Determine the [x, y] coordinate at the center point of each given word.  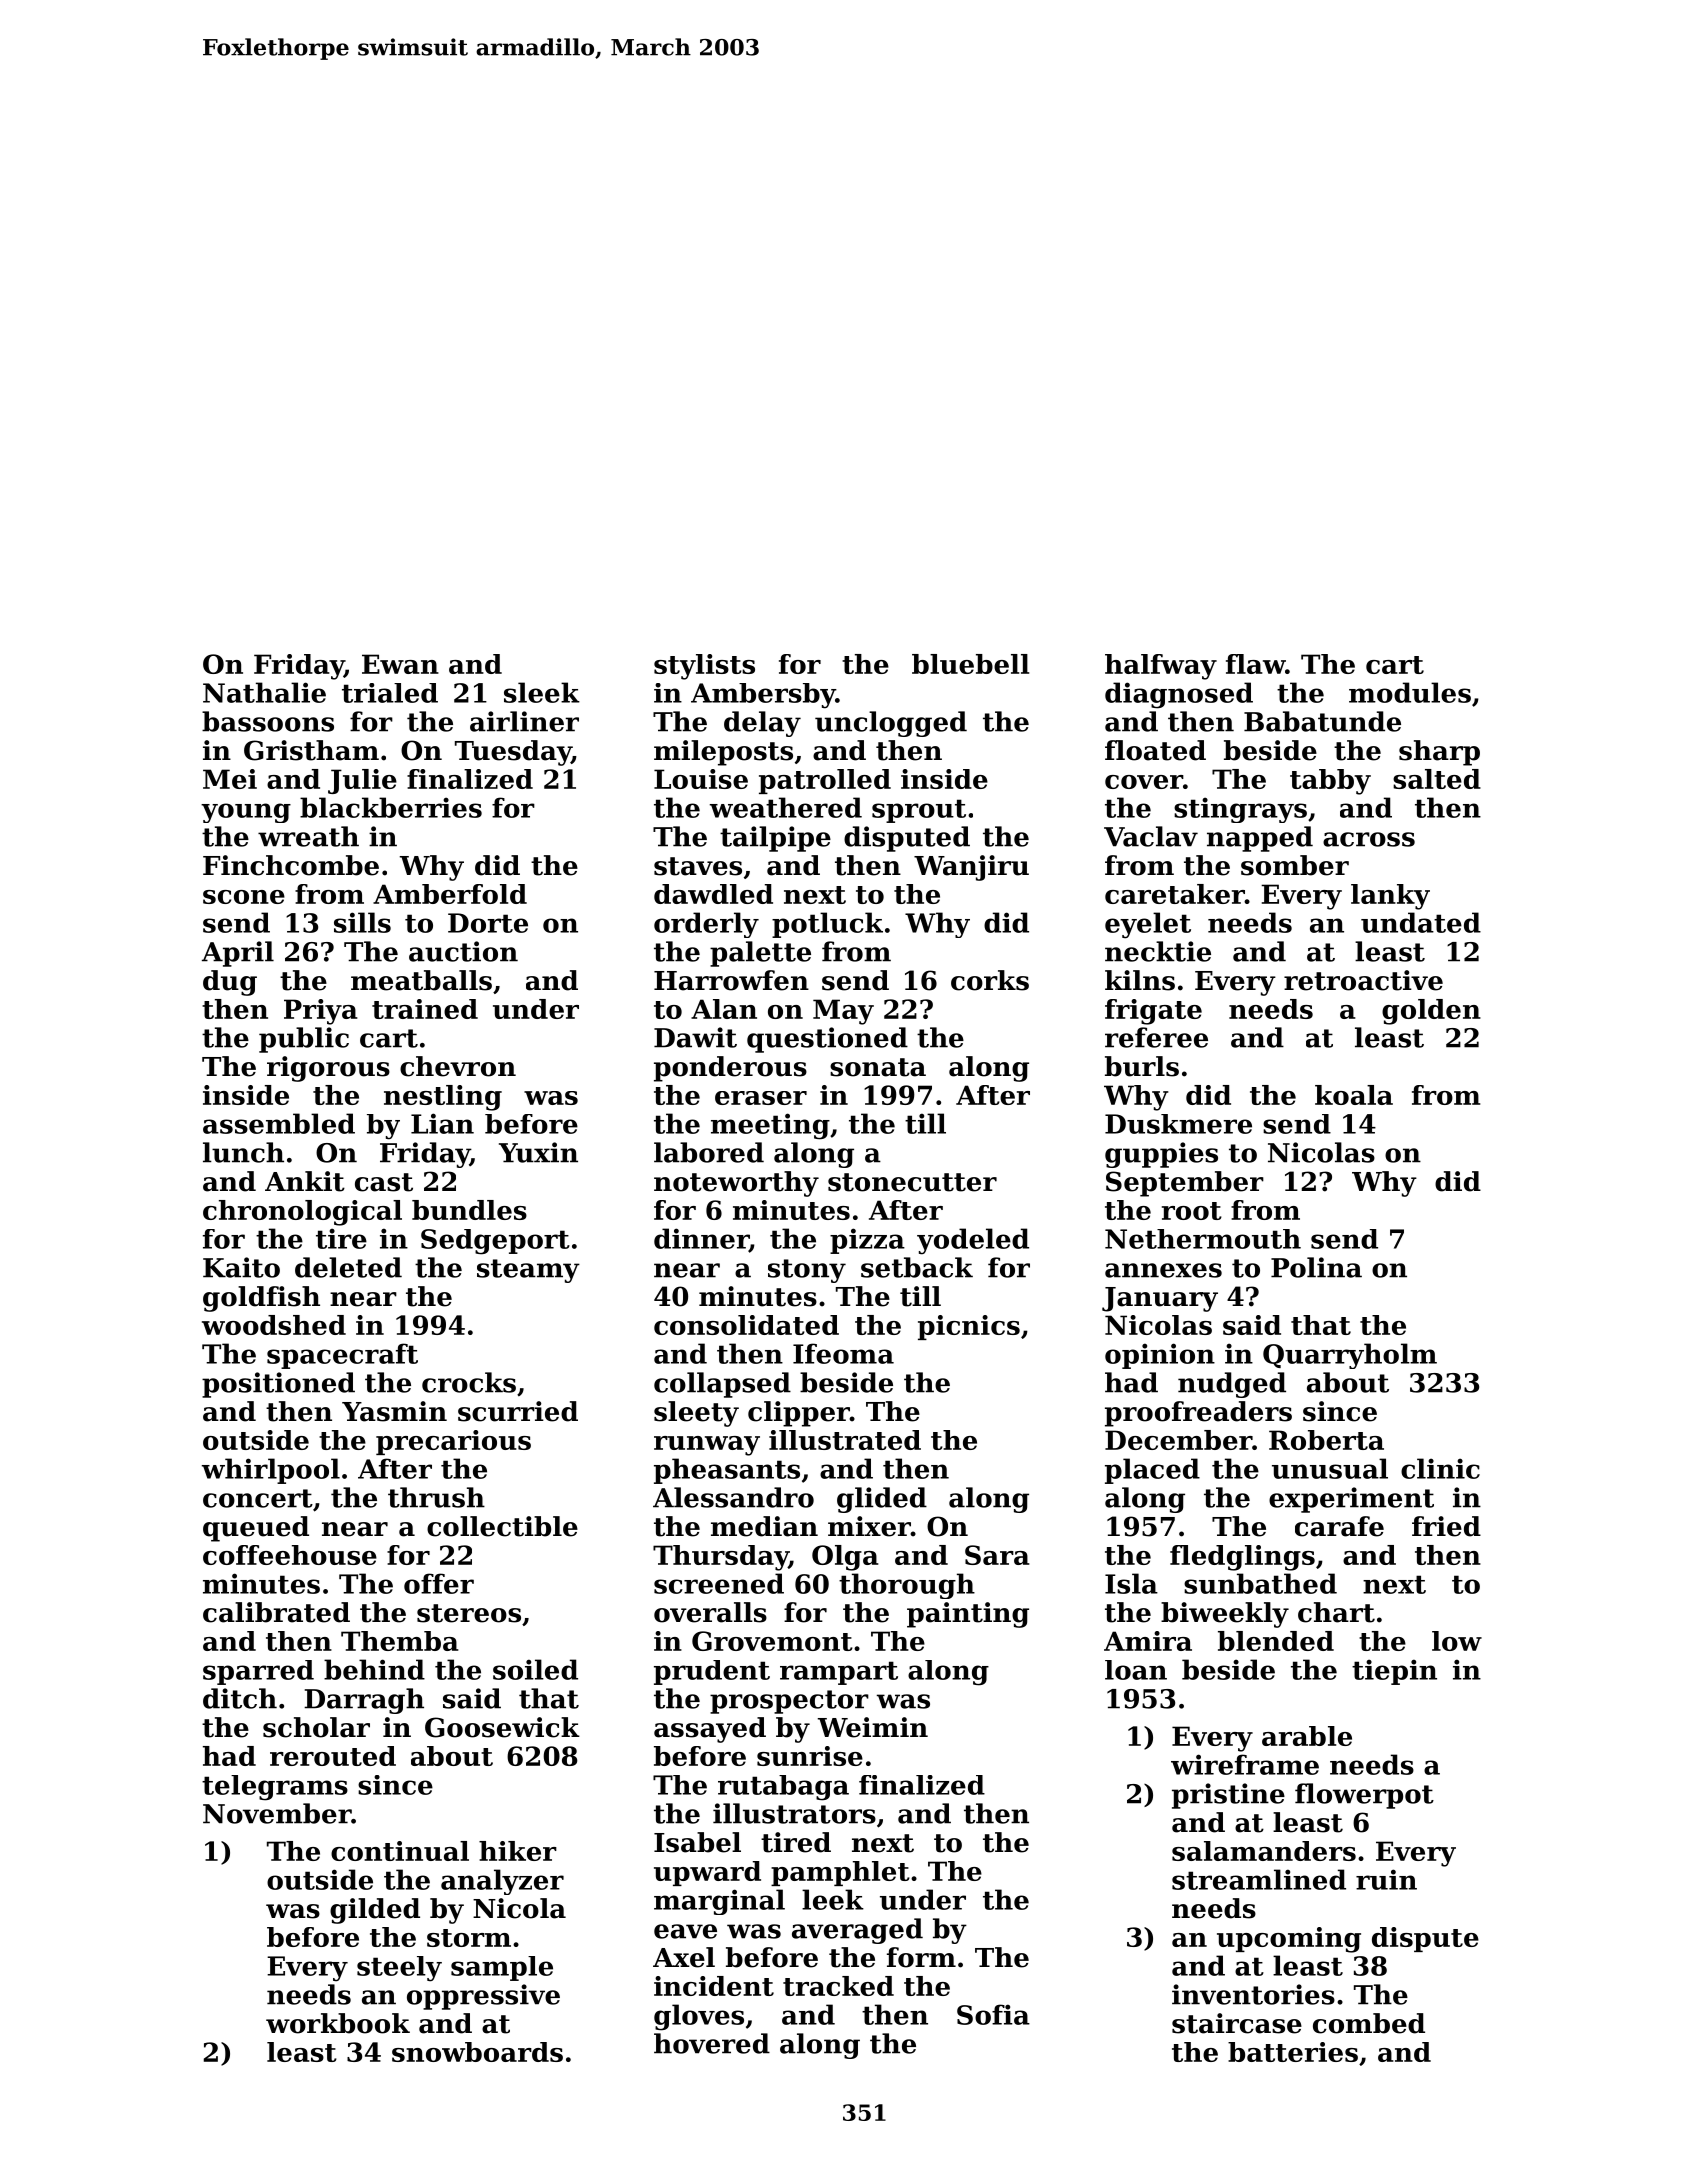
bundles [469, 1210]
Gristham [311, 750]
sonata [878, 1067]
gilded [375, 1911]
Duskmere [1178, 1124]
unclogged [891, 724]
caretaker [1175, 894]
